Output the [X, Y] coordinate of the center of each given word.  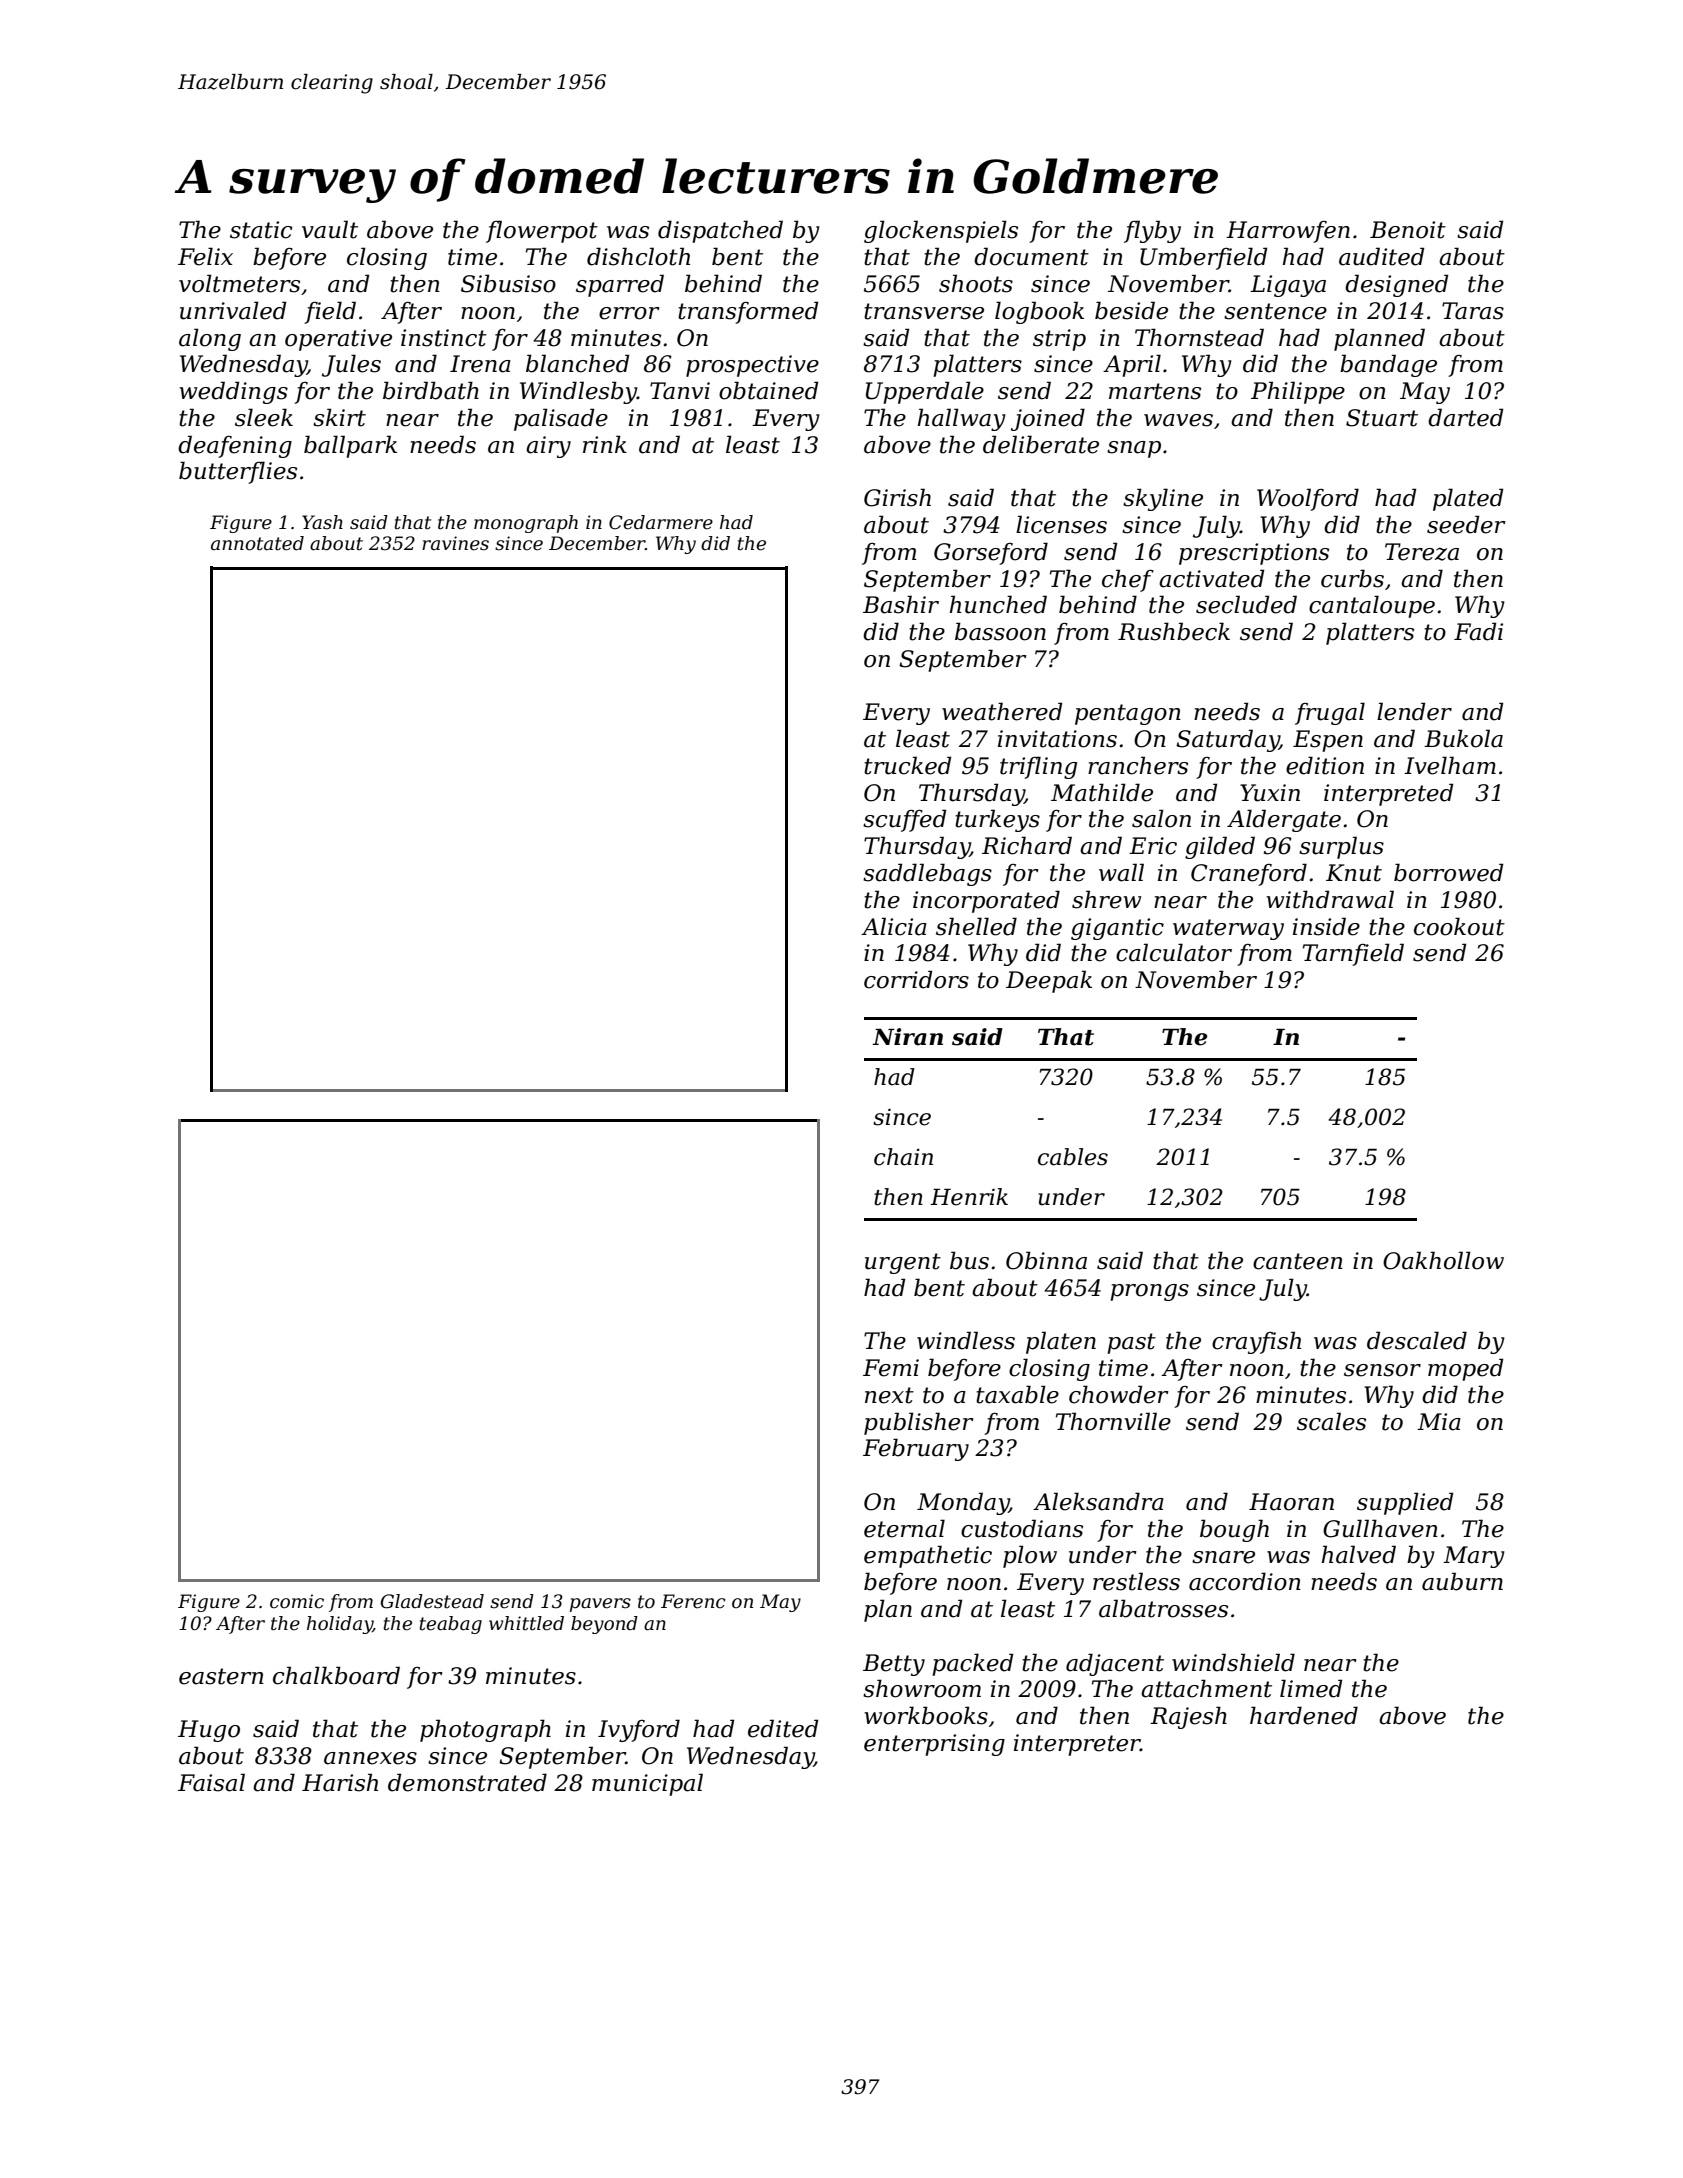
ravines [455, 543]
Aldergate [1284, 820]
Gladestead [432, 1601]
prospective [752, 366]
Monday [963, 1503]
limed [1311, 1688]
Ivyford [639, 1730]
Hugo [209, 1731]
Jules [351, 365]
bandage [1388, 365]
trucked [907, 765]
